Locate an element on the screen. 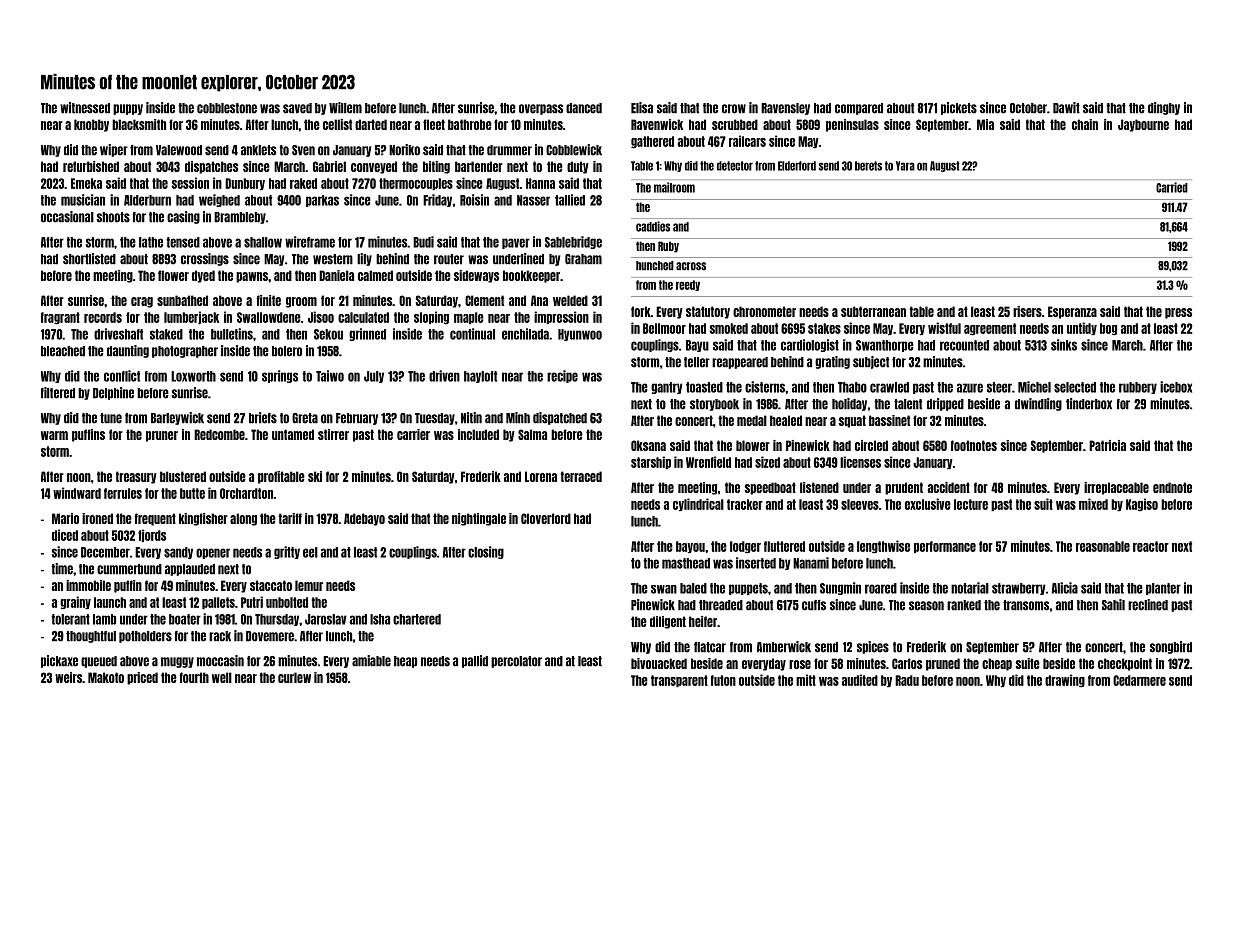 The width and height of the screenshot is (1233, 952). Ravenwick is located at coordinates (657, 124).
